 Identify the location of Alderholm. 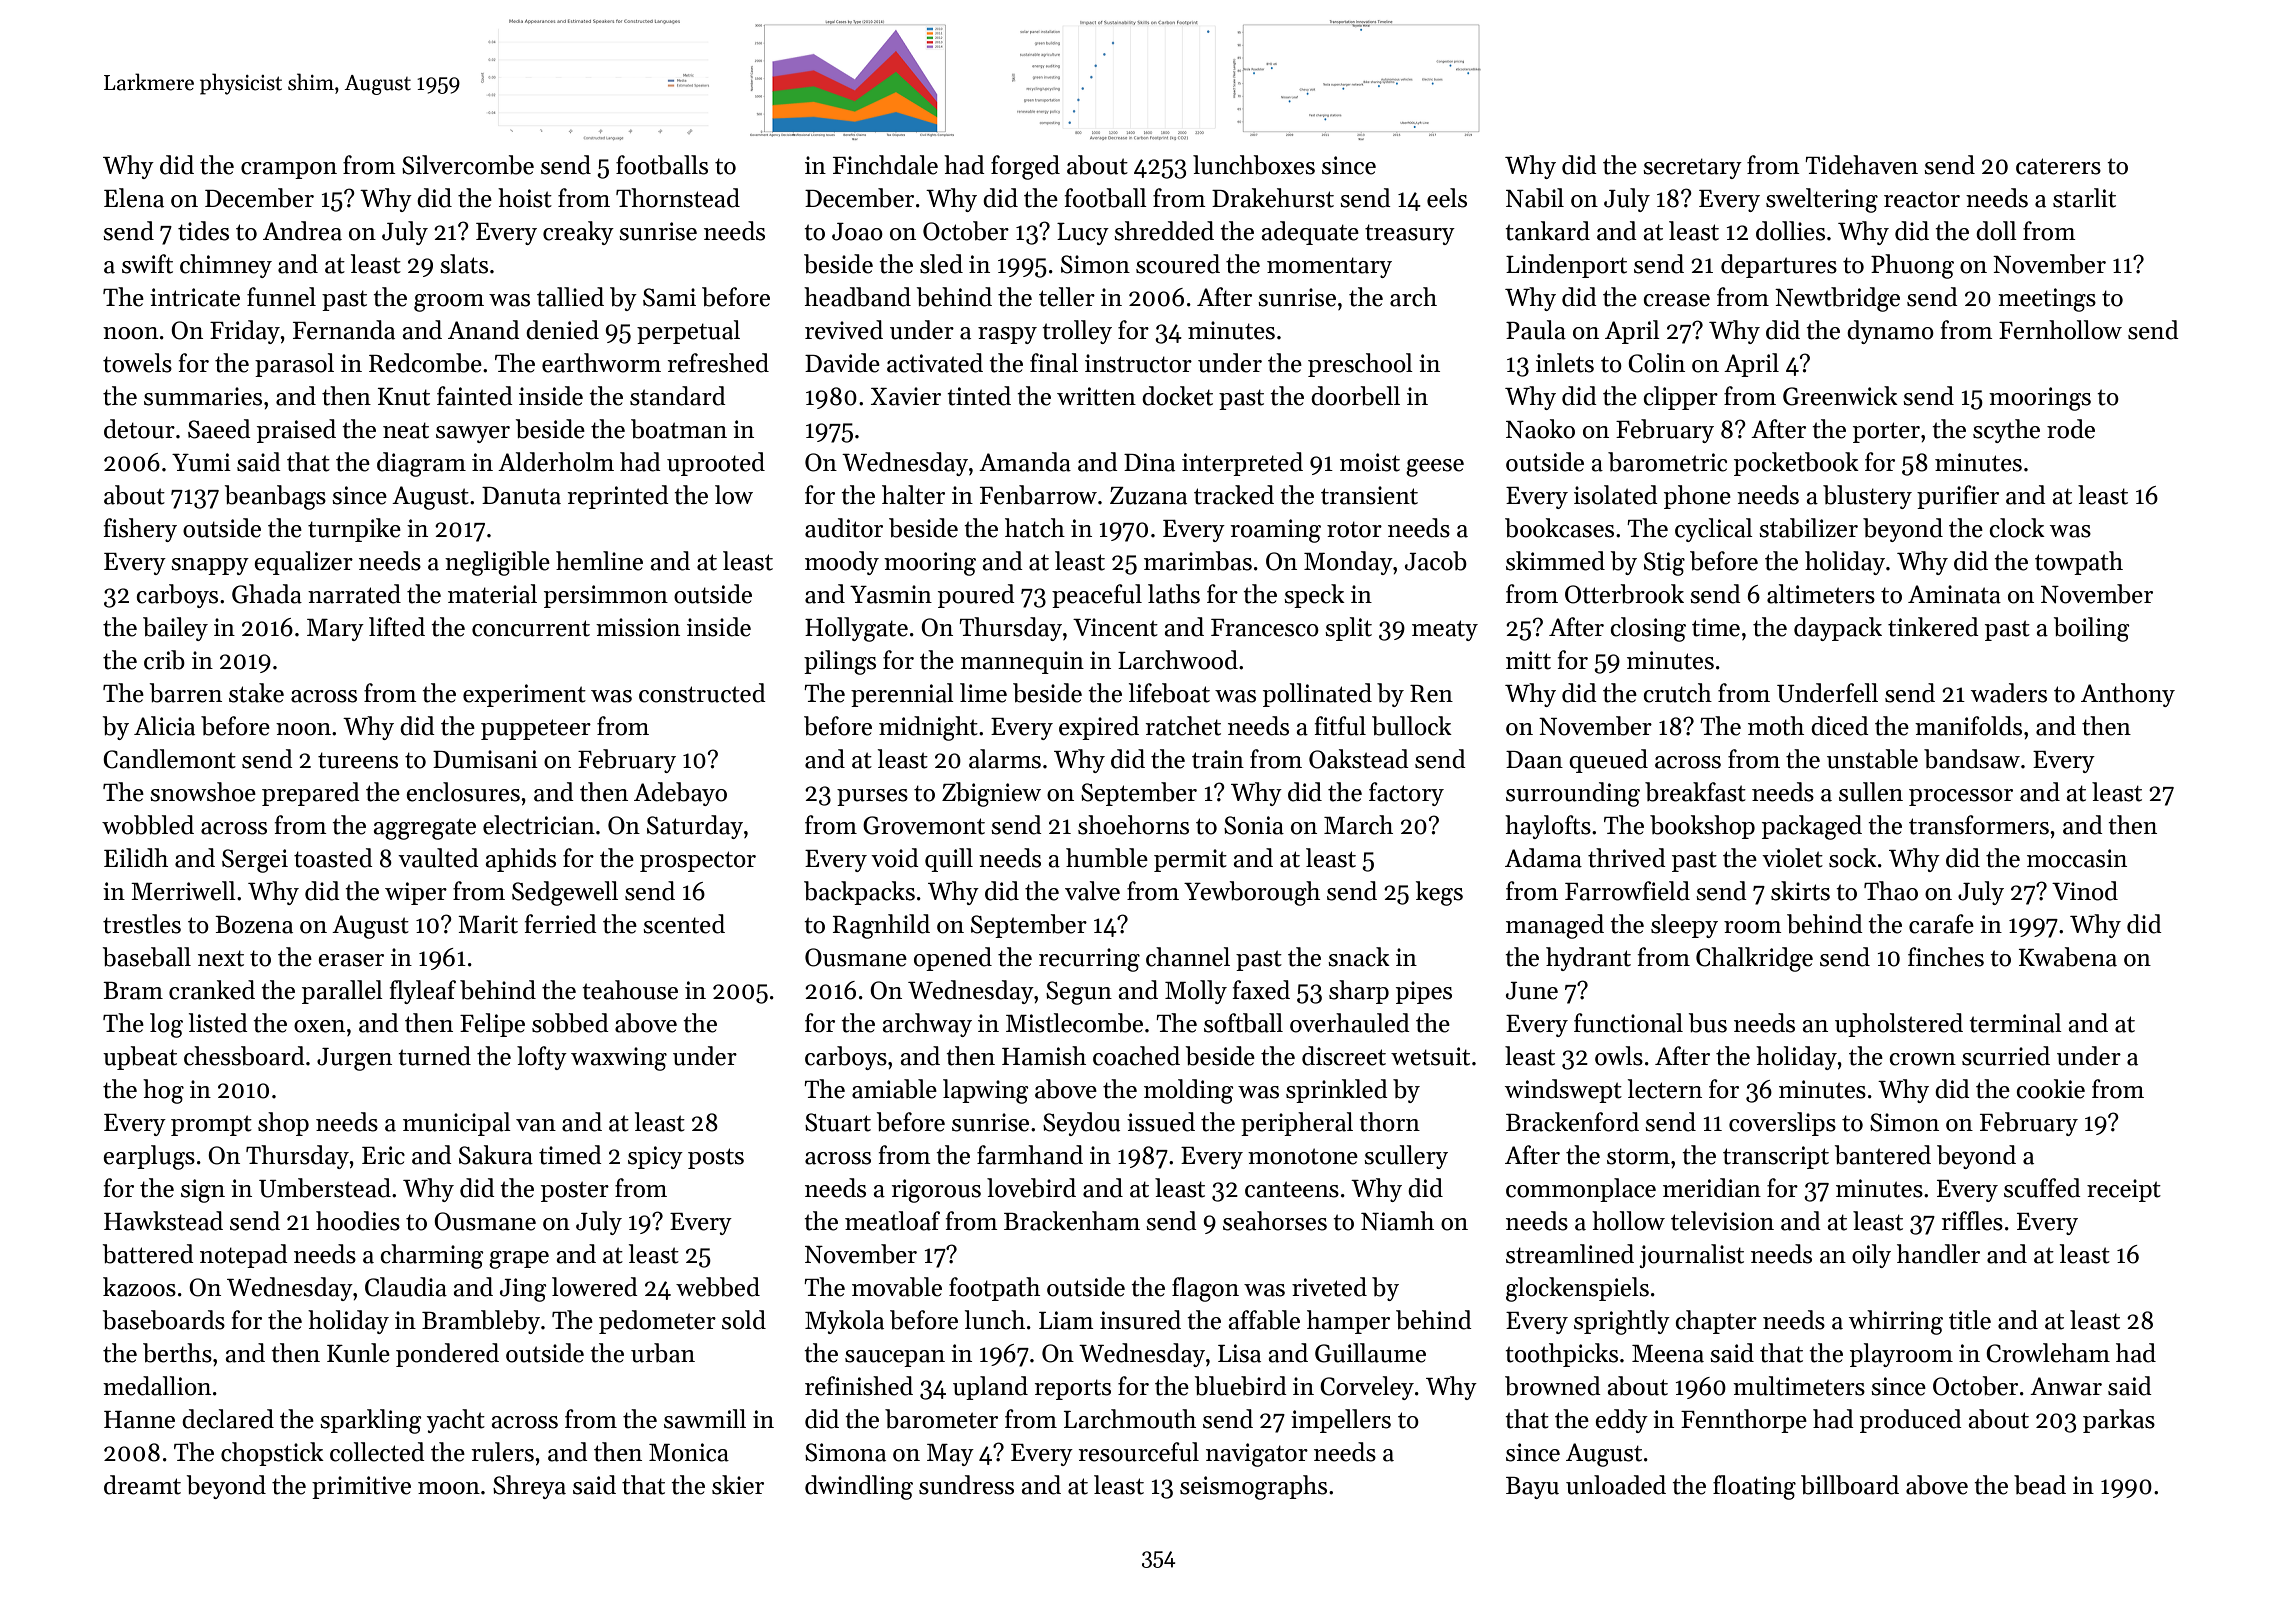
(556, 462).
